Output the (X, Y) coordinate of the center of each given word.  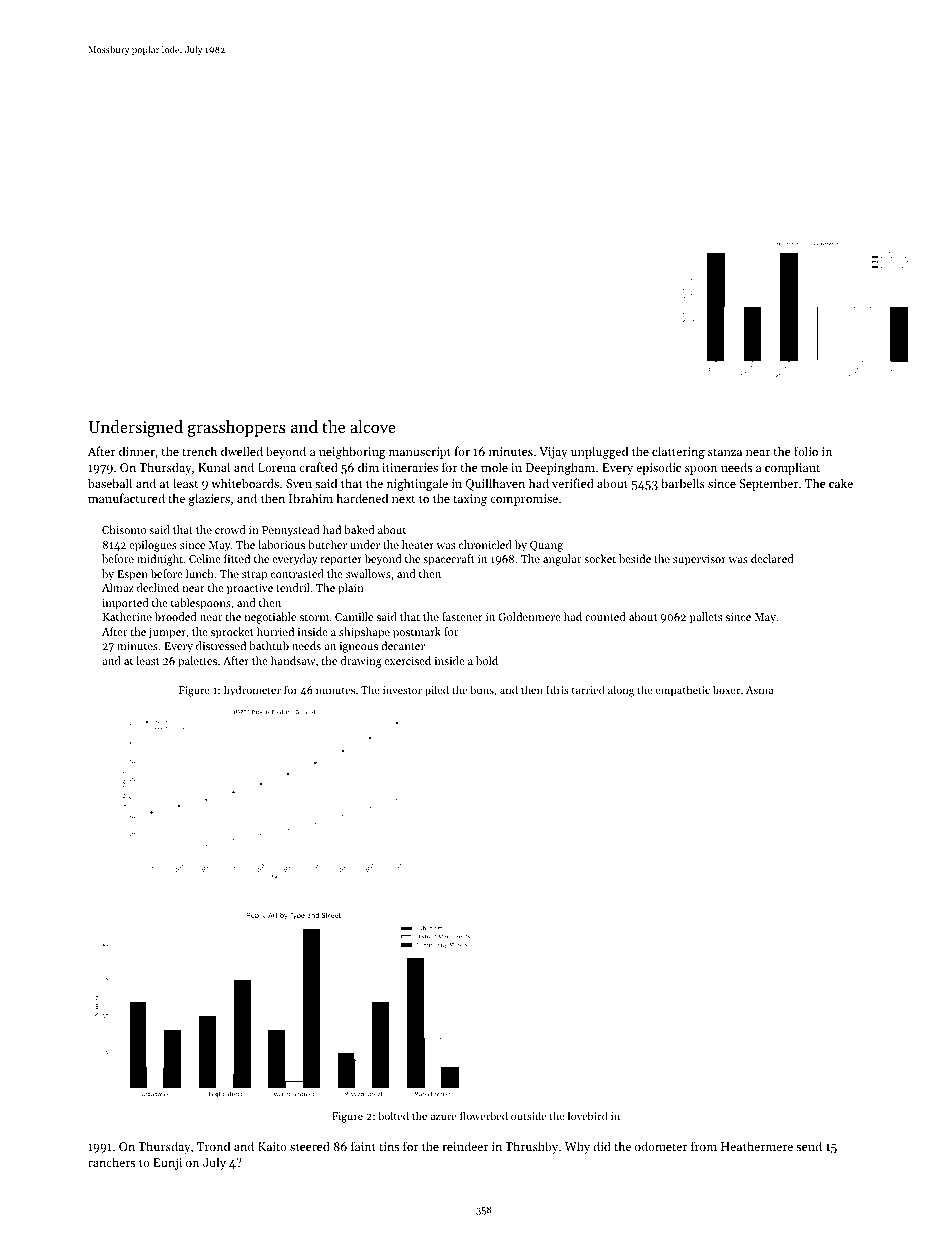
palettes (197, 662)
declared (772, 558)
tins (389, 1146)
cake (841, 483)
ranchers (111, 1162)
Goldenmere (530, 616)
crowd (230, 529)
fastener (462, 616)
